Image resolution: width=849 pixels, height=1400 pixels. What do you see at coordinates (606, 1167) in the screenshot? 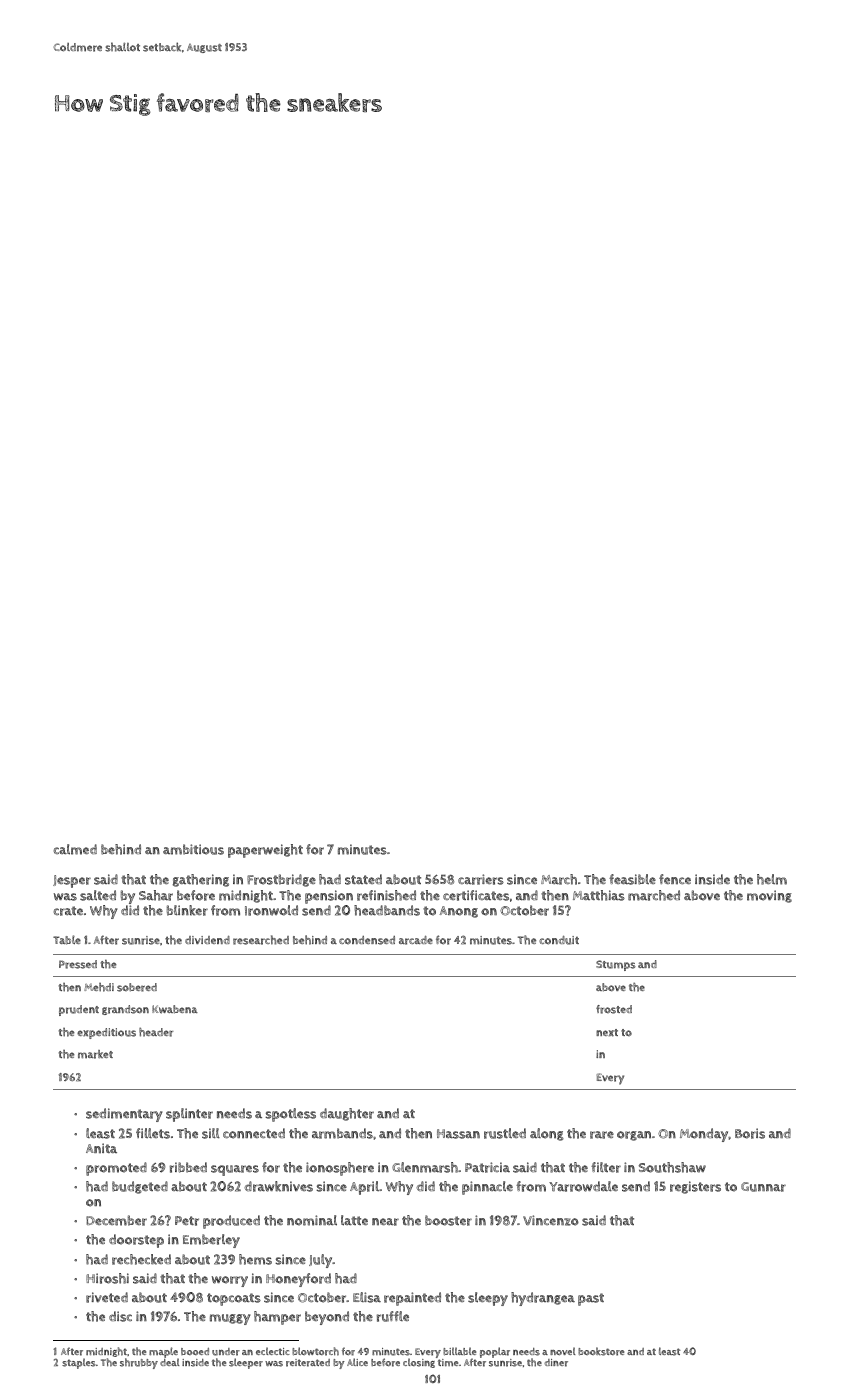
I see `filter` at bounding box center [606, 1167].
